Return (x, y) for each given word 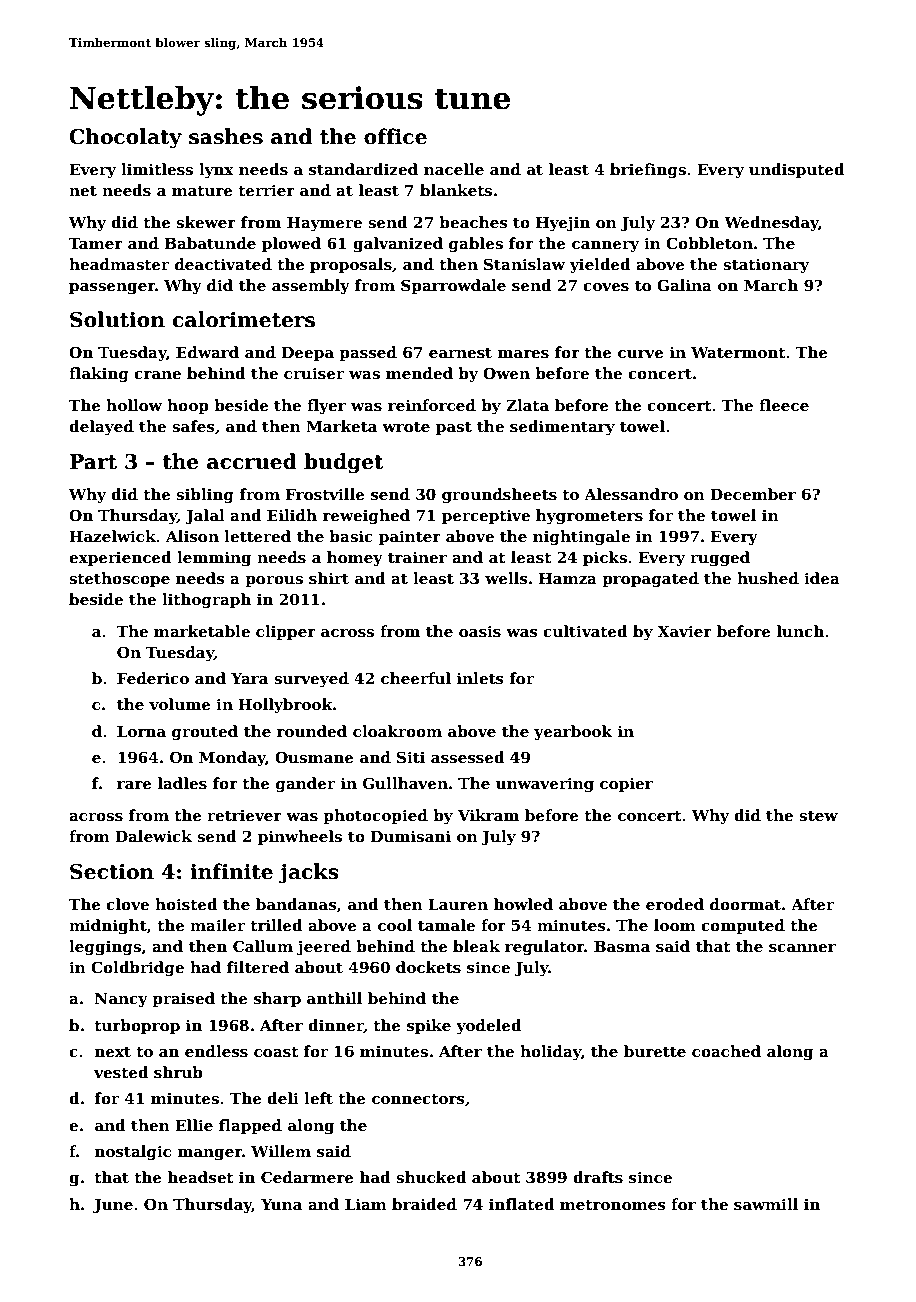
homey (355, 559)
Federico (153, 678)
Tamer (96, 243)
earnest (460, 353)
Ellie (194, 1125)
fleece (784, 405)
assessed (468, 757)
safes (193, 426)
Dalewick (153, 836)
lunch (800, 631)
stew (818, 816)
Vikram (488, 815)
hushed (768, 578)
